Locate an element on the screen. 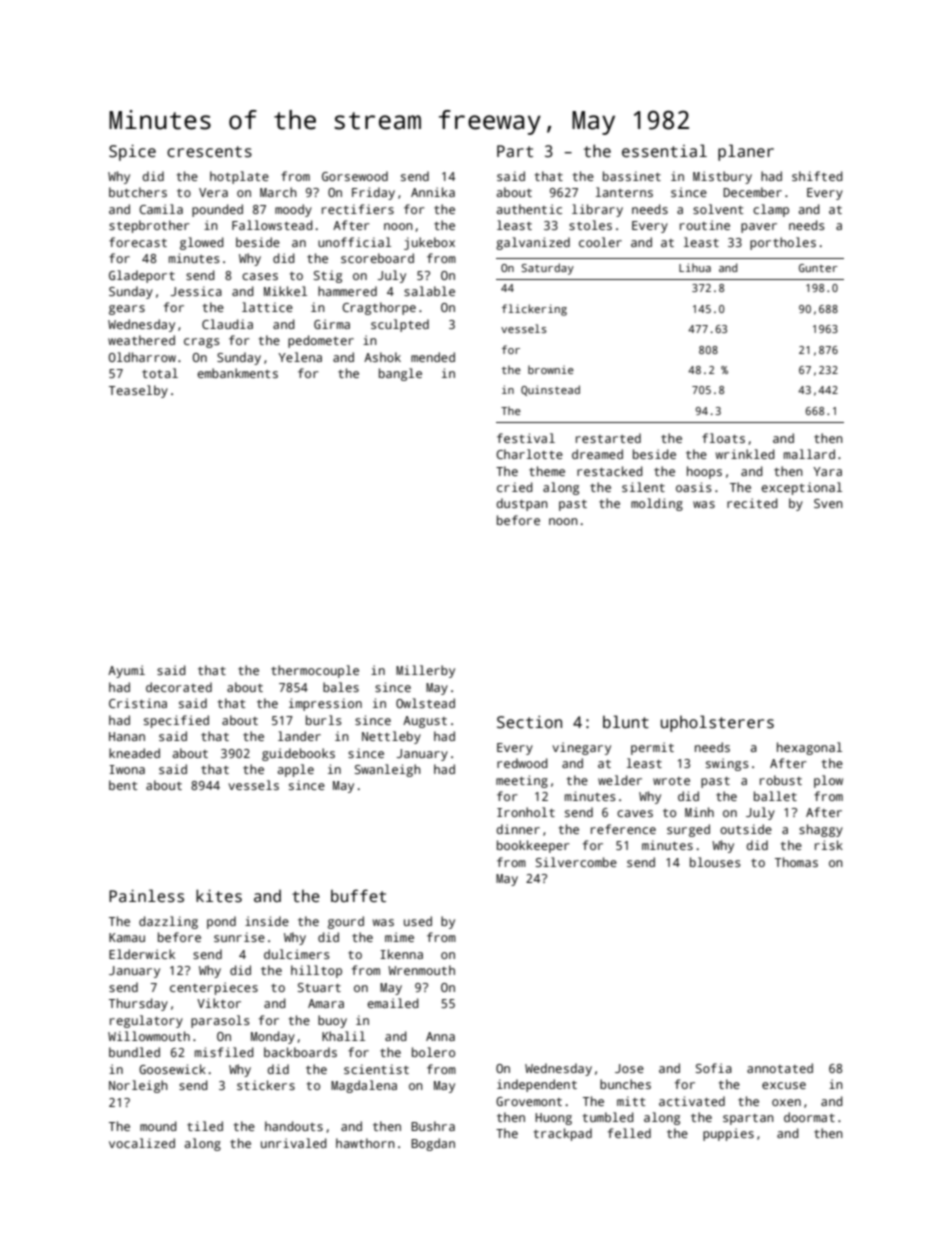 The height and width of the screenshot is (1233, 952). Ayumi is located at coordinates (126, 671).
